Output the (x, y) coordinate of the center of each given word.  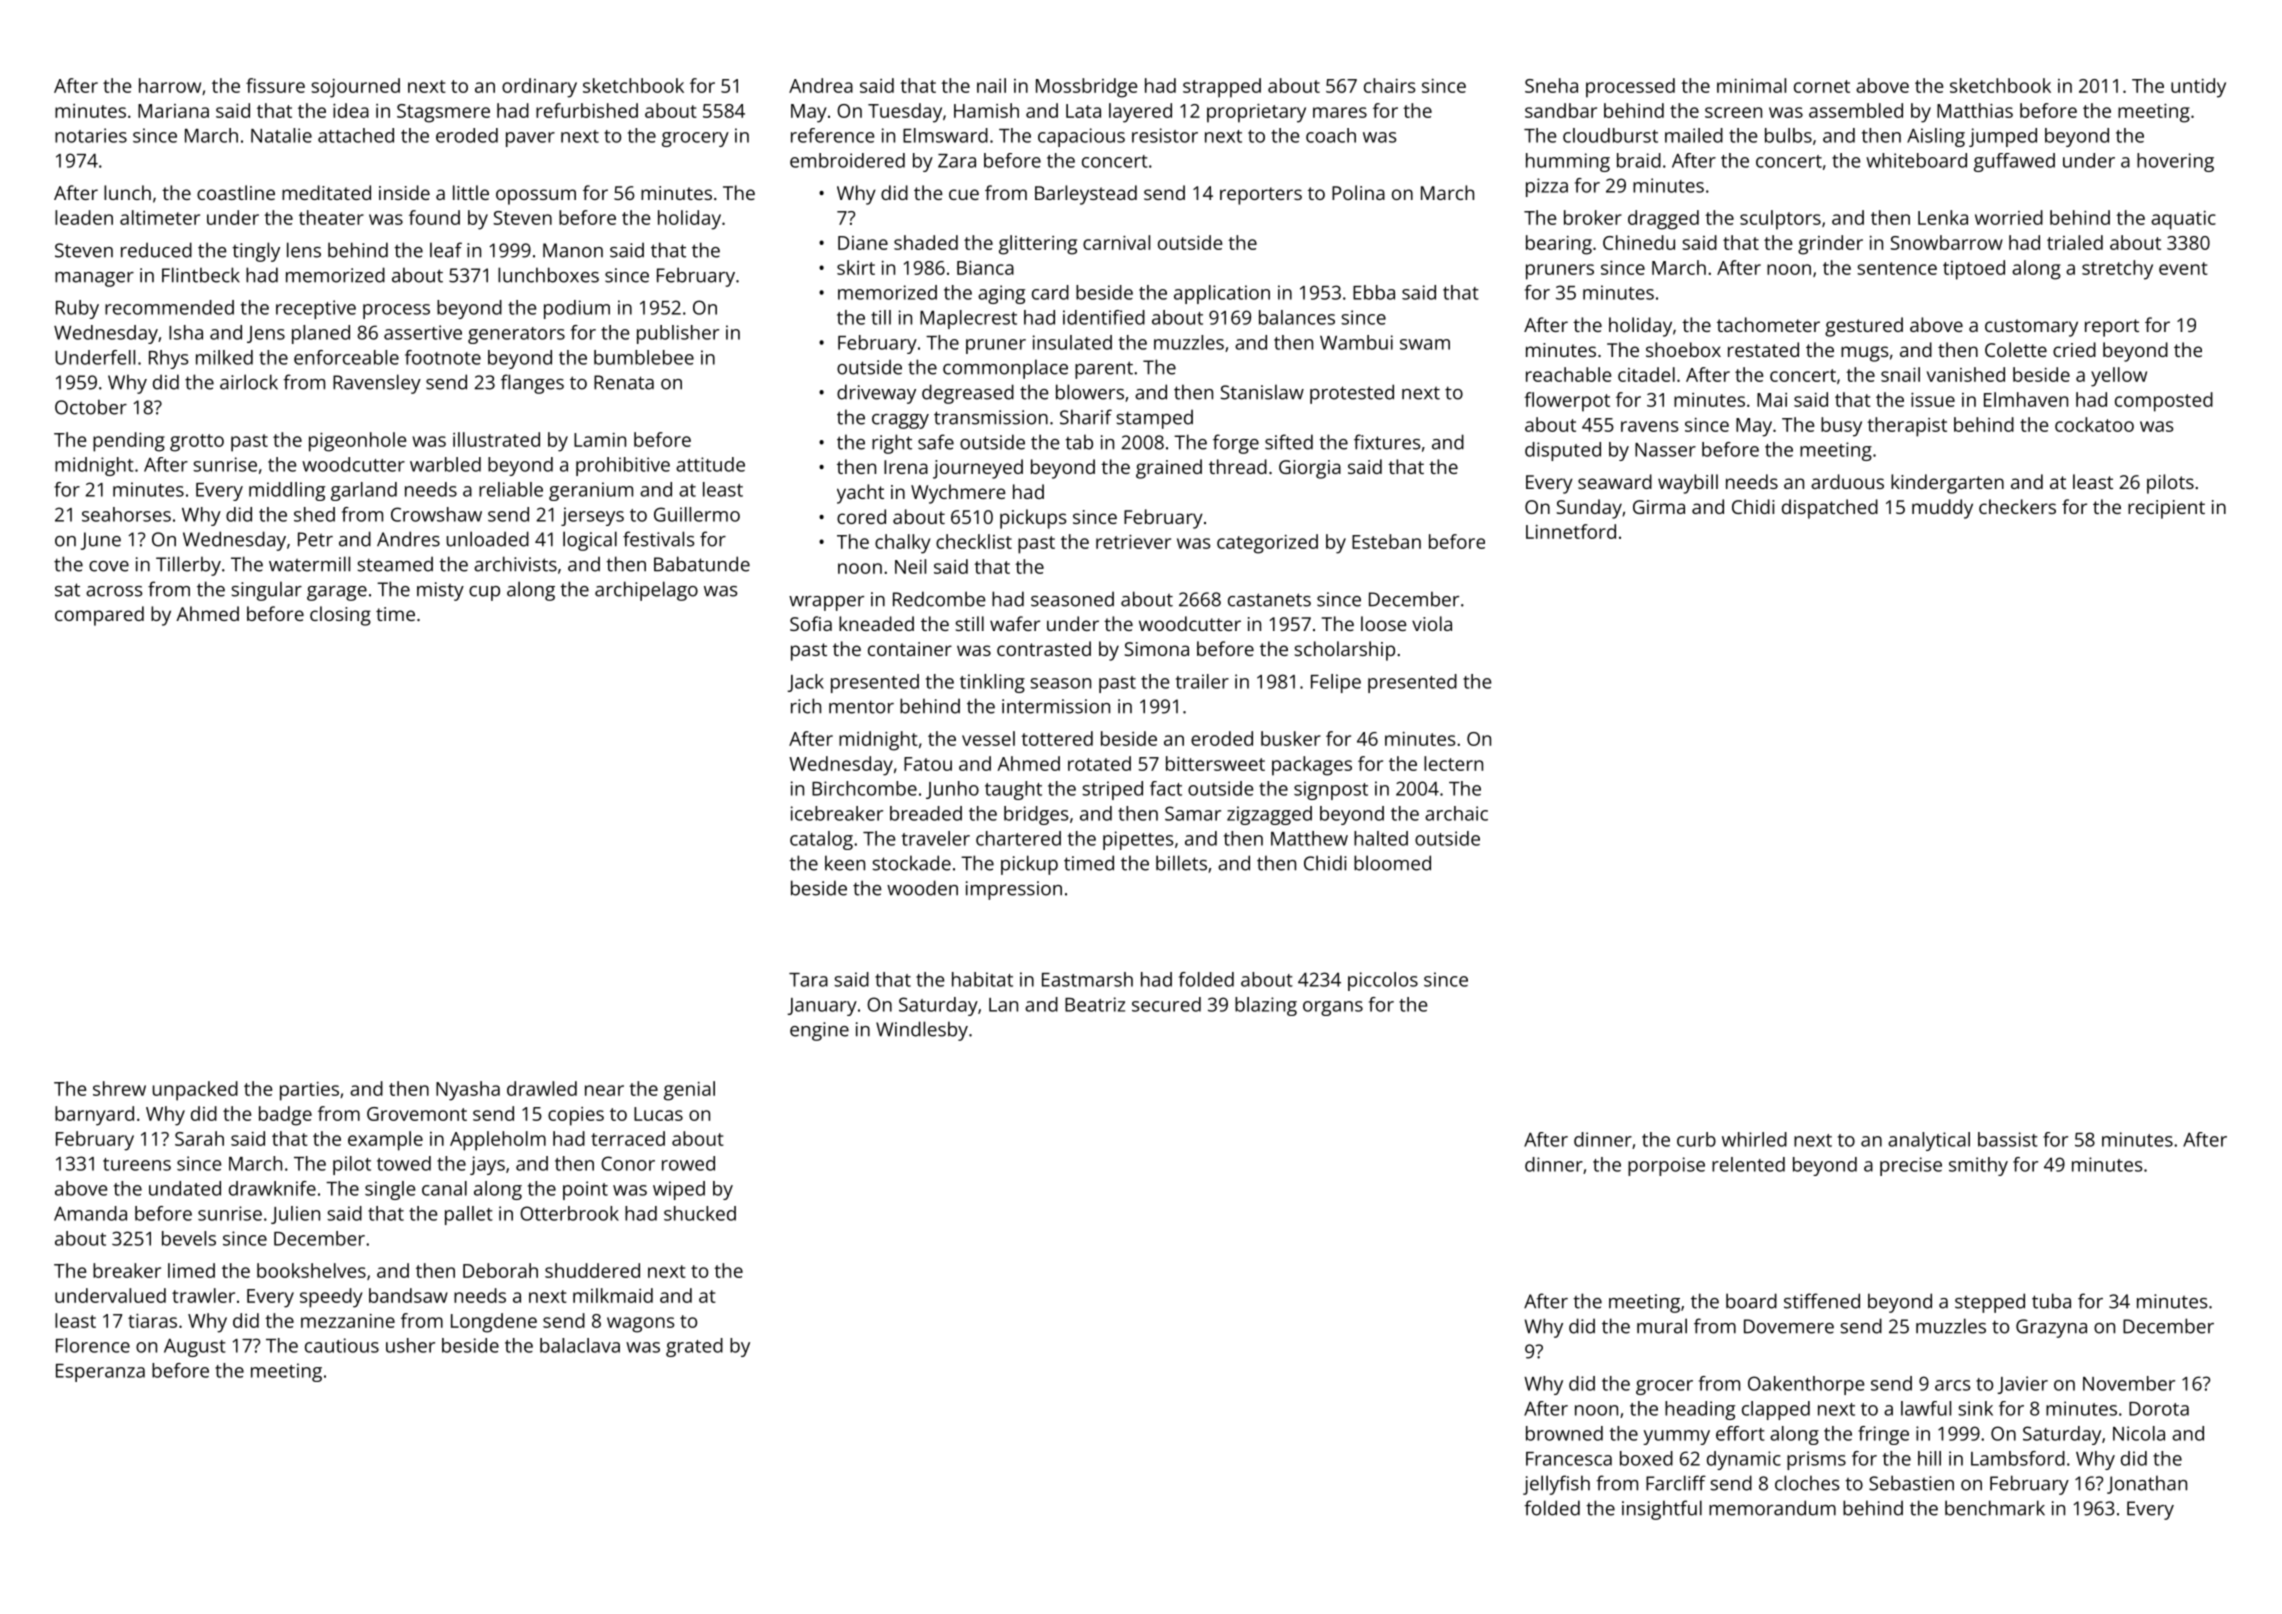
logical (590, 541)
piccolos (1383, 981)
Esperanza (100, 1373)
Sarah (199, 1138)
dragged (1663, 220)
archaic (1456, 813)
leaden (84, 217)
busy (1841, 427)
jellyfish (1556, 1485)
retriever (1133, 542)
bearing (1559, 245)
